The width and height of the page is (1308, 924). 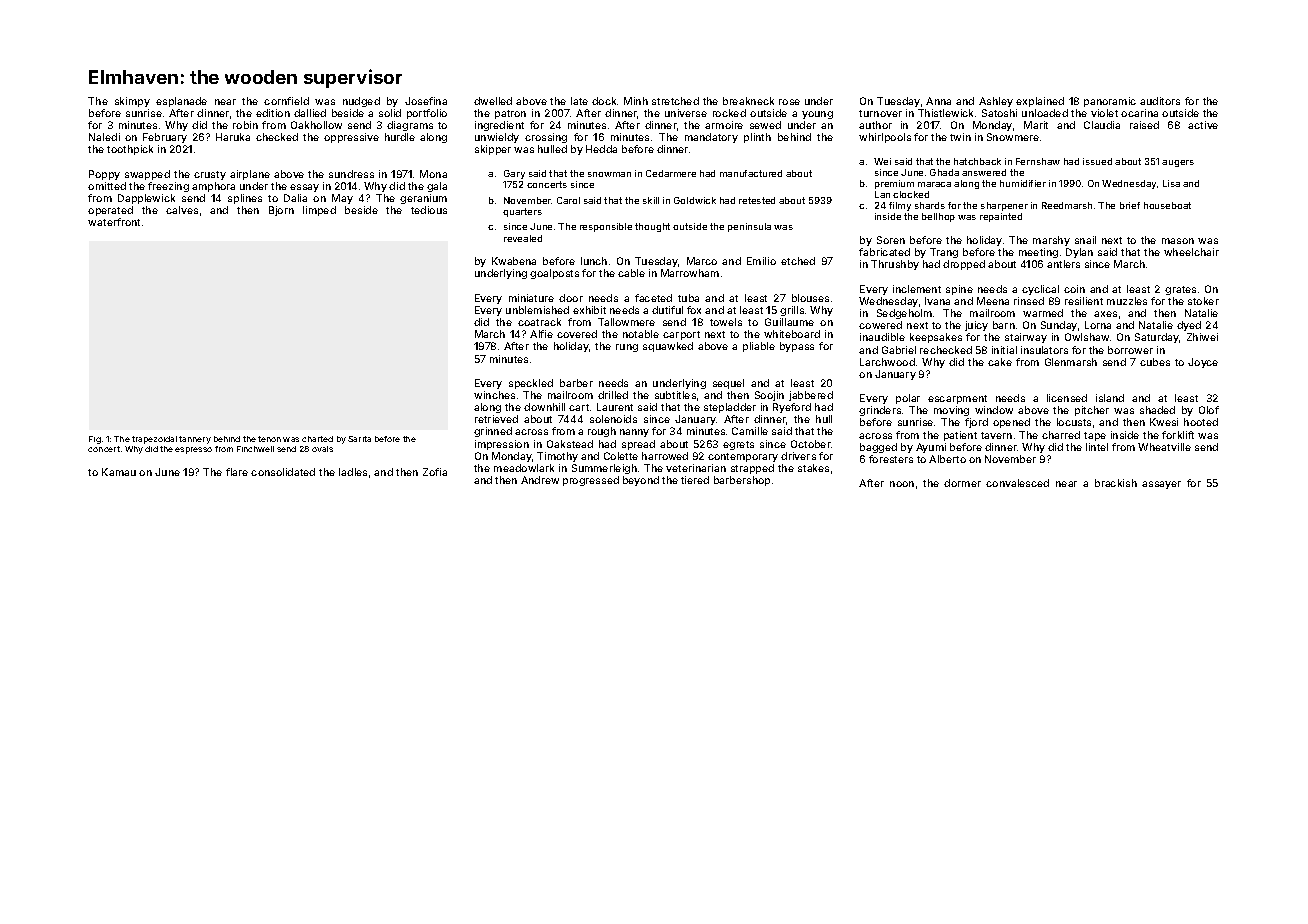 What do you see at coordinates (353, 472) in the page?
I see `ladles` at bounding box center [353, 472].
